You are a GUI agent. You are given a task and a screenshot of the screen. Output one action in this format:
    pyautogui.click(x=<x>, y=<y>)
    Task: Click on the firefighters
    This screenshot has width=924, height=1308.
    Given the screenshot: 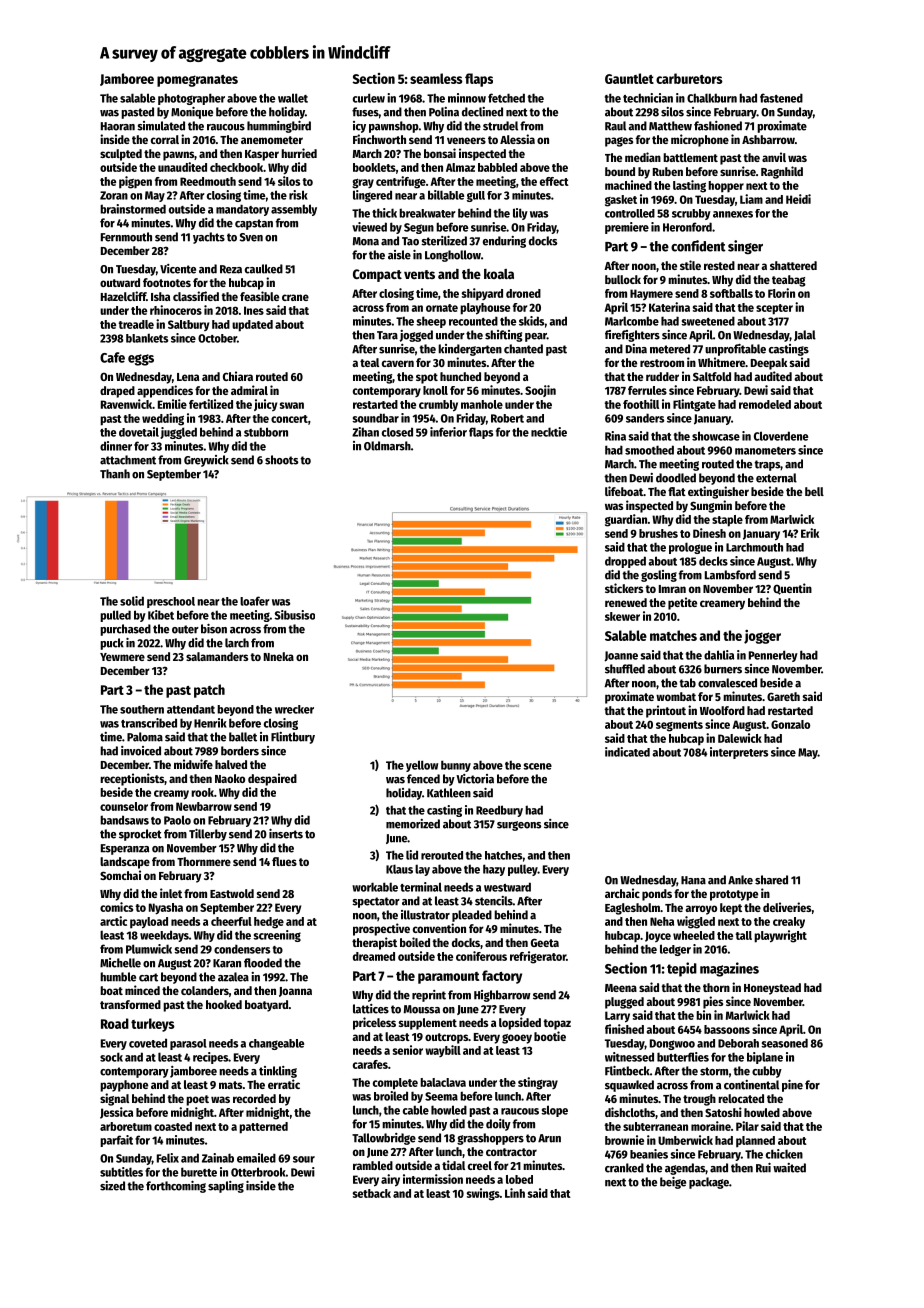 What is the action you would take?
    pyautogui.click(x=632, y=336)
